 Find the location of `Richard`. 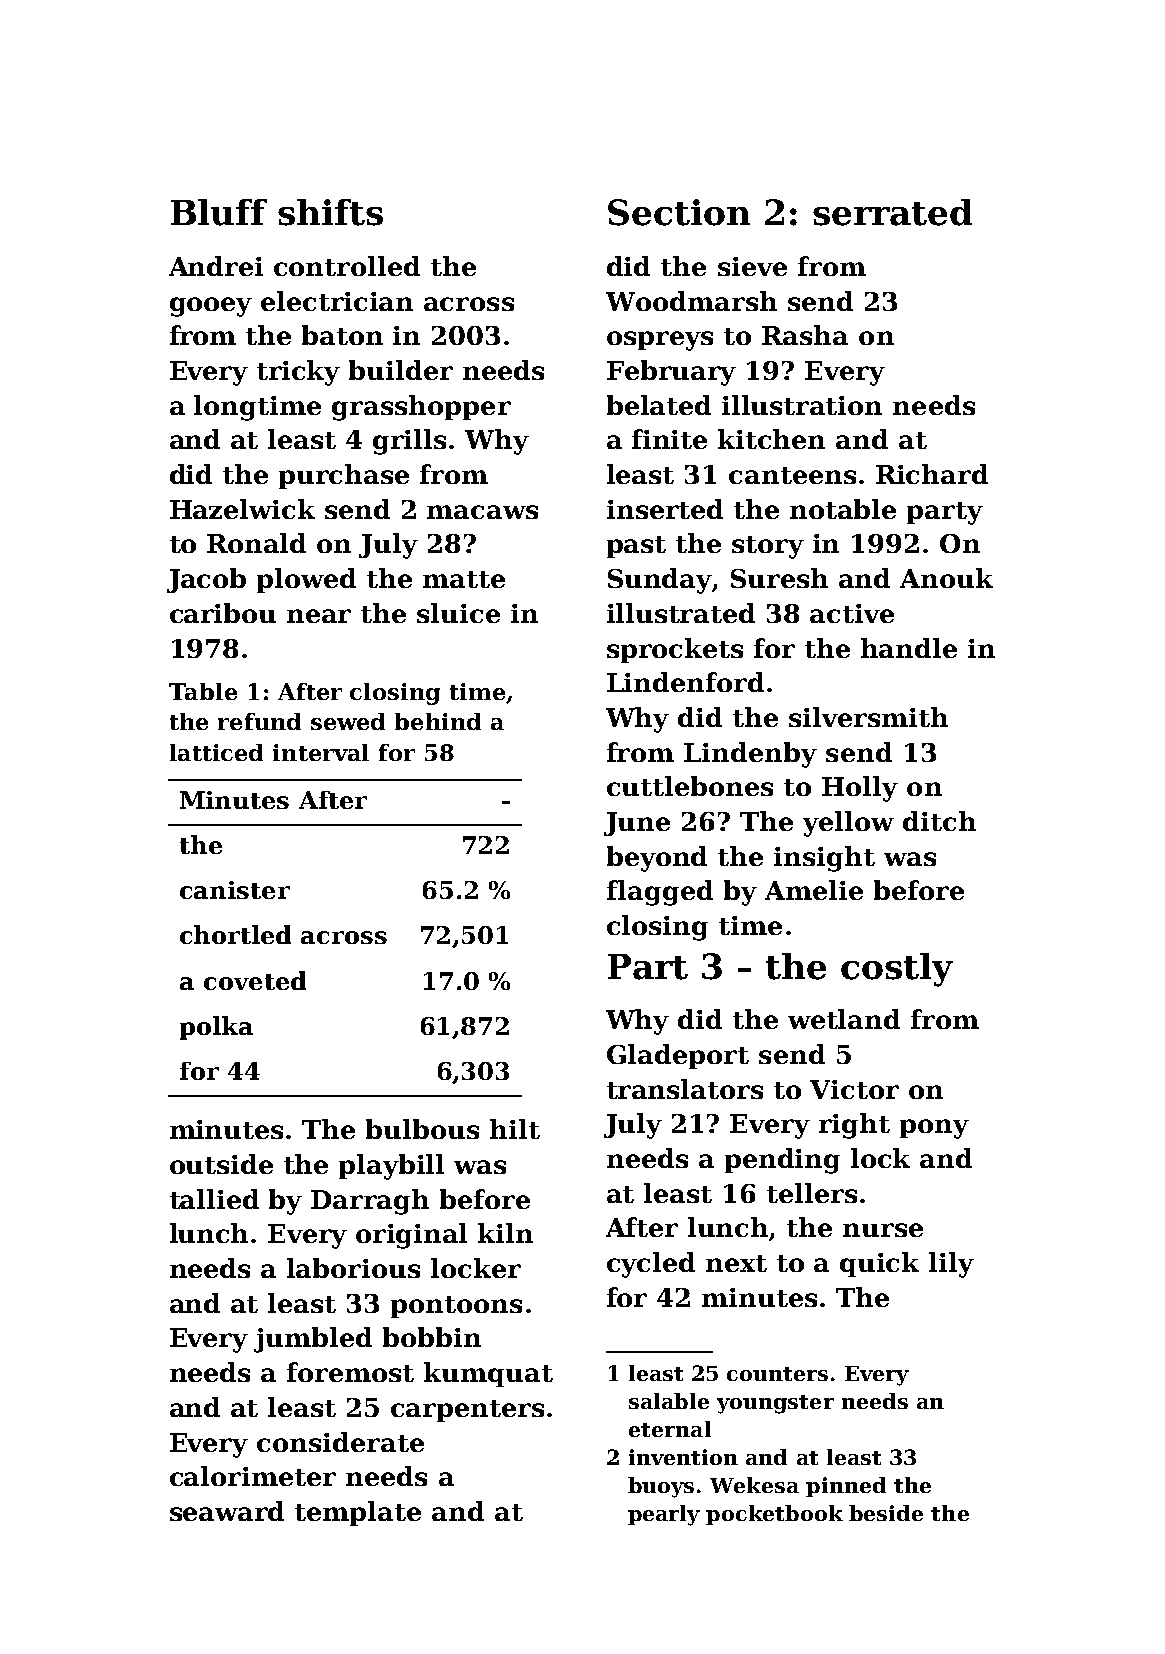

Richard is located at coordinates (932, 474).
